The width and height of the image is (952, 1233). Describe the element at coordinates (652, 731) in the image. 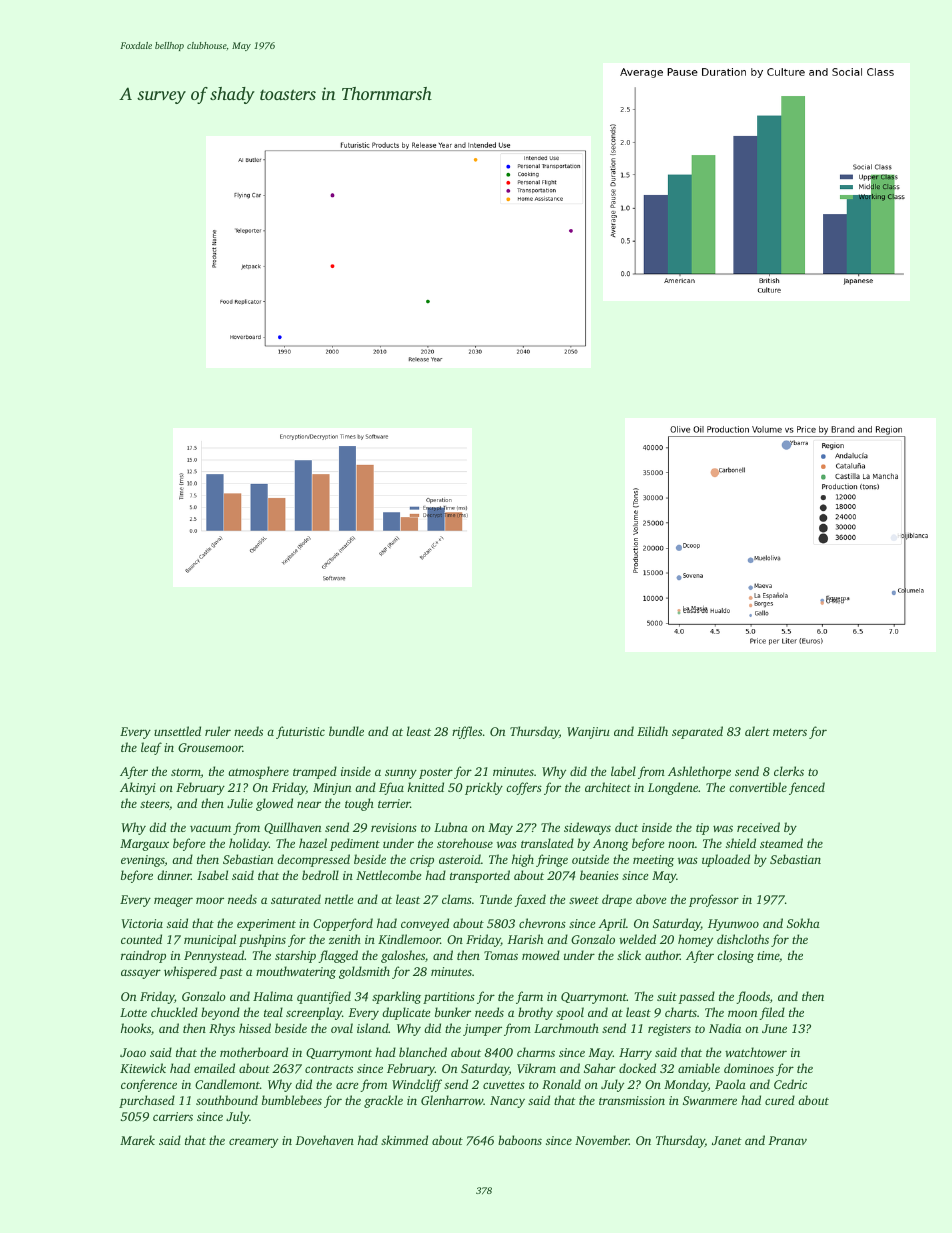

I see `Eilidh` at that location.
